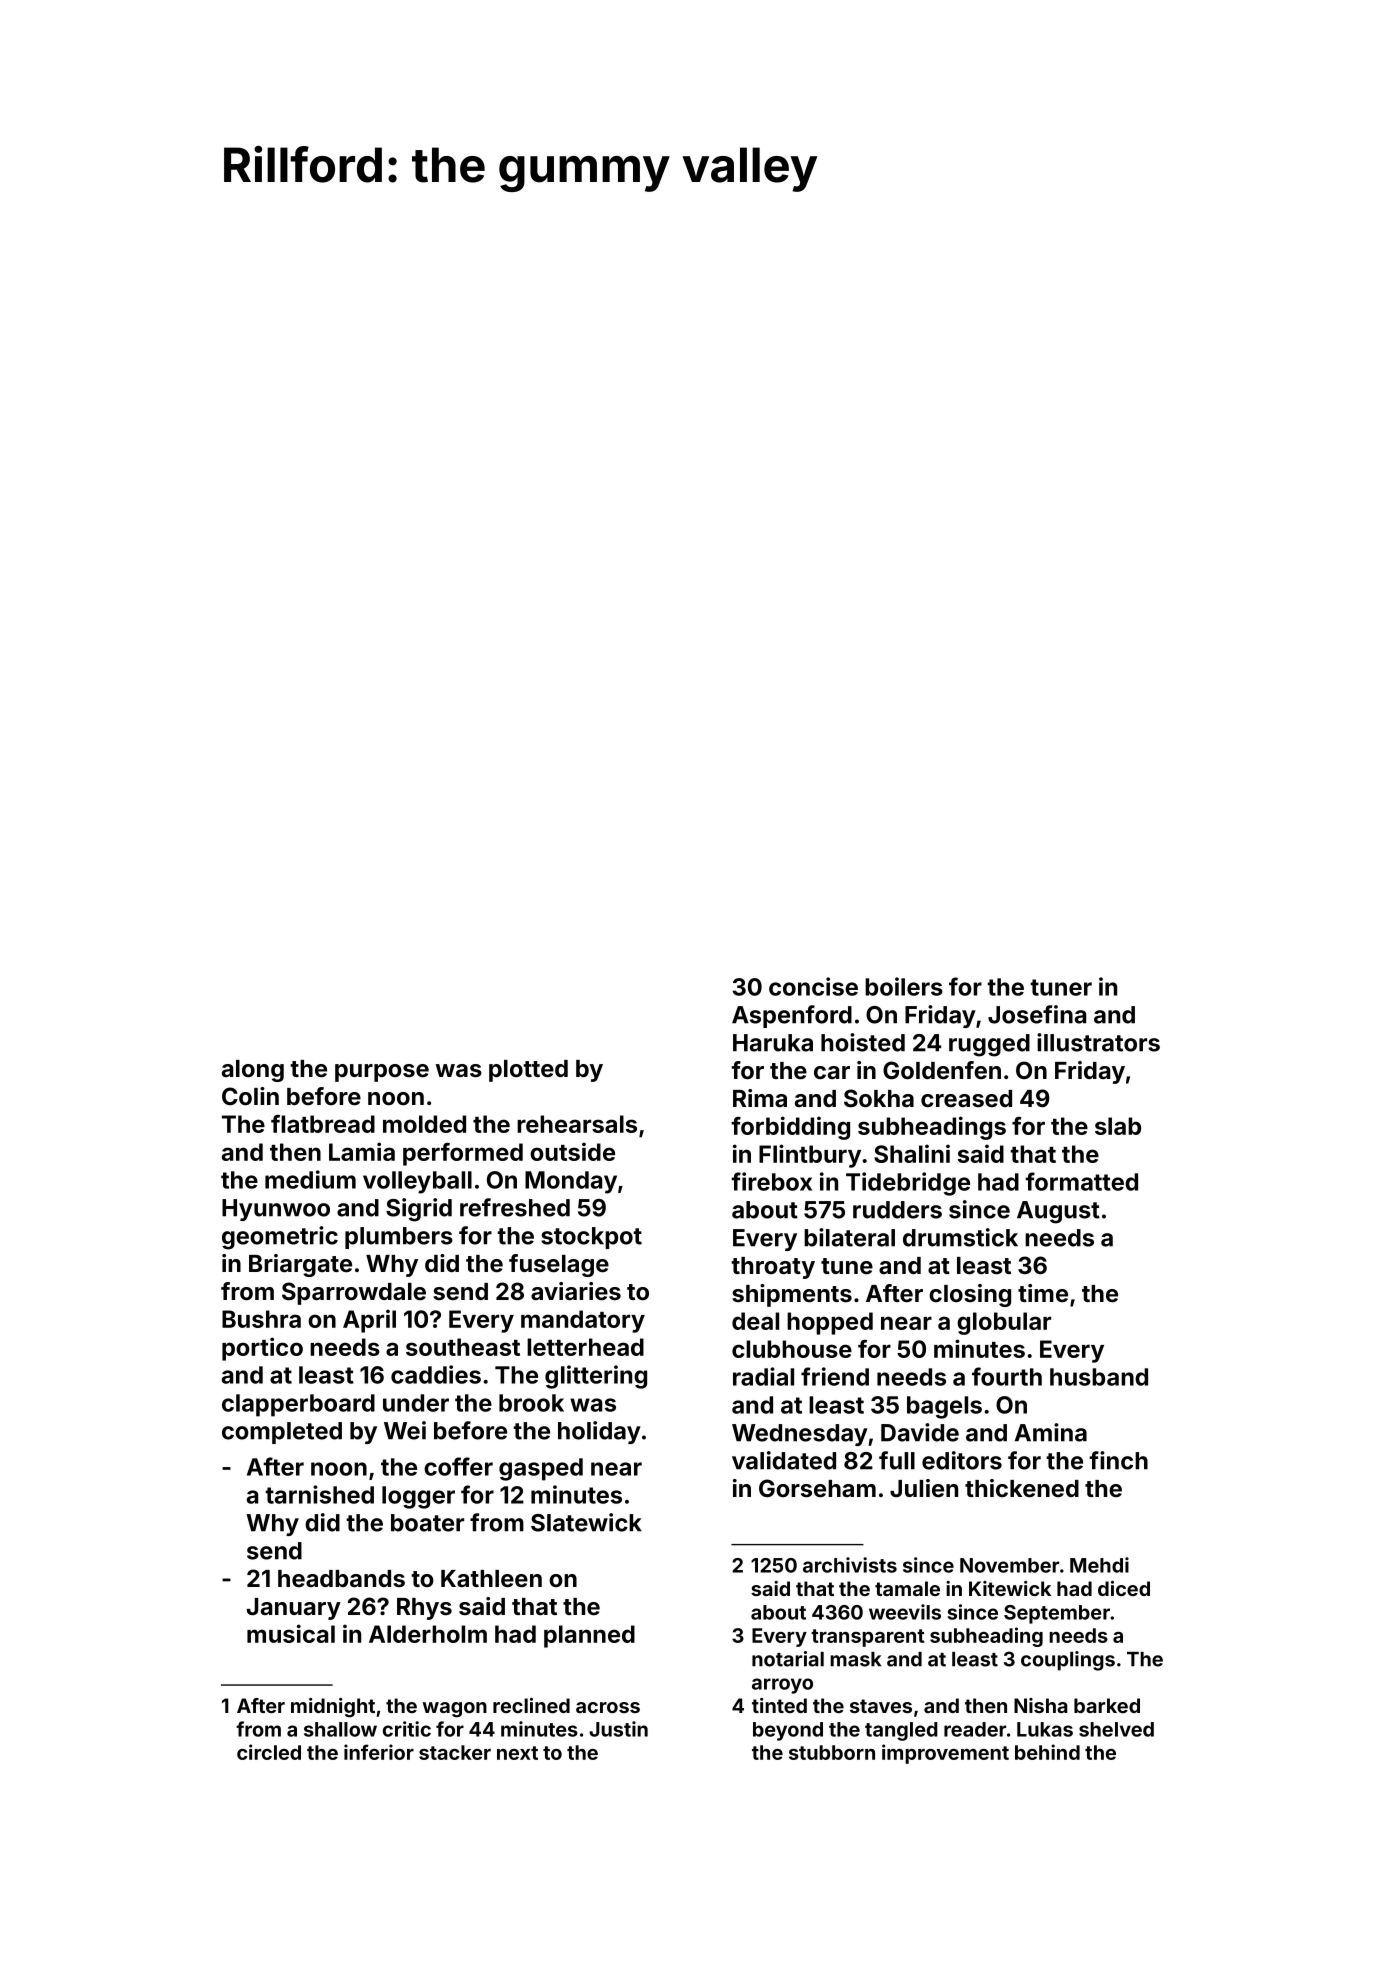 This document has height=1969, width=1386. I want to click on along, so click(253, 1071).
